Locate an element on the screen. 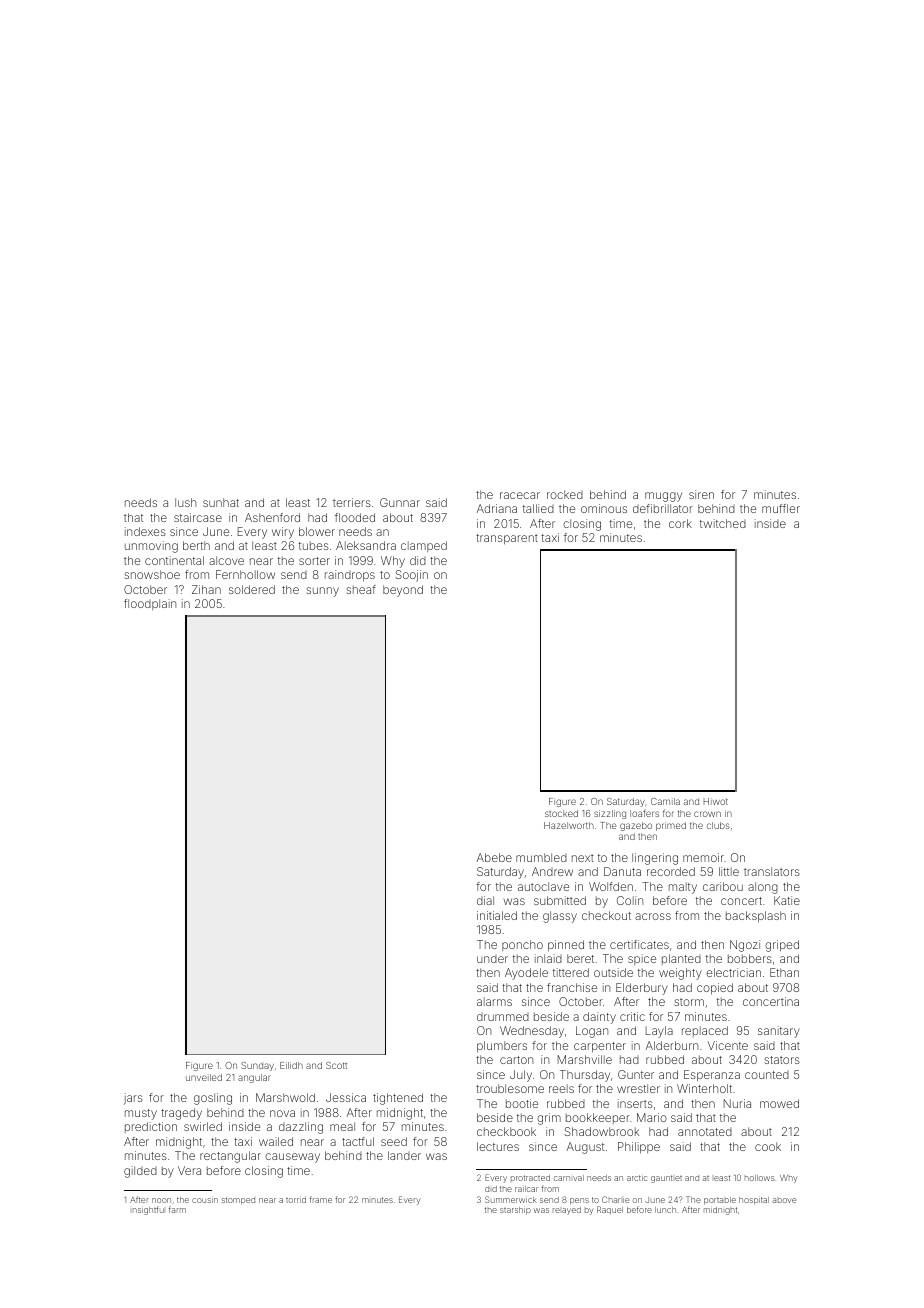  mumbled is located at coordinates (541, 857).
